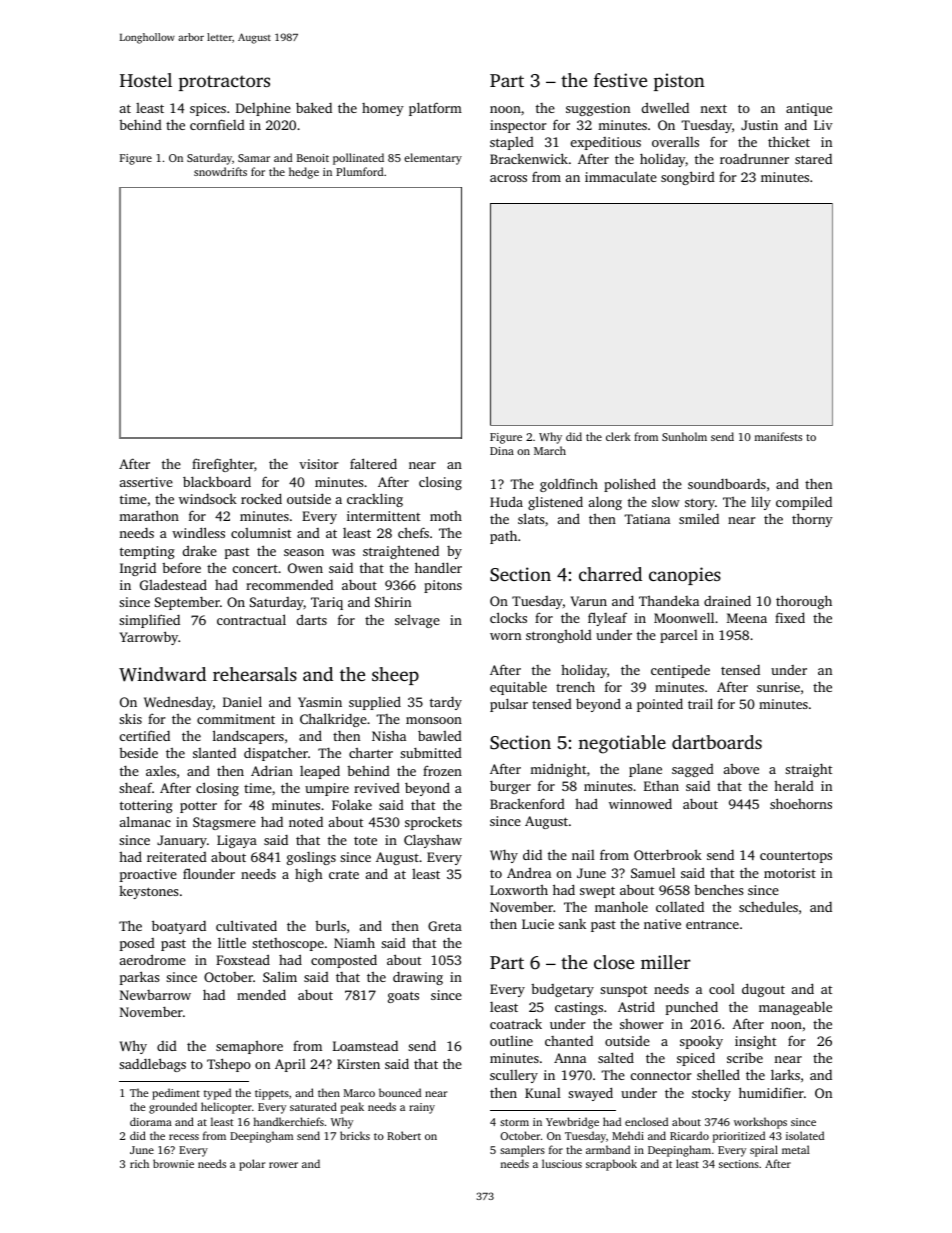  Describe the element at coordinates (255, 568) in the document. I see `concert` at that location.
